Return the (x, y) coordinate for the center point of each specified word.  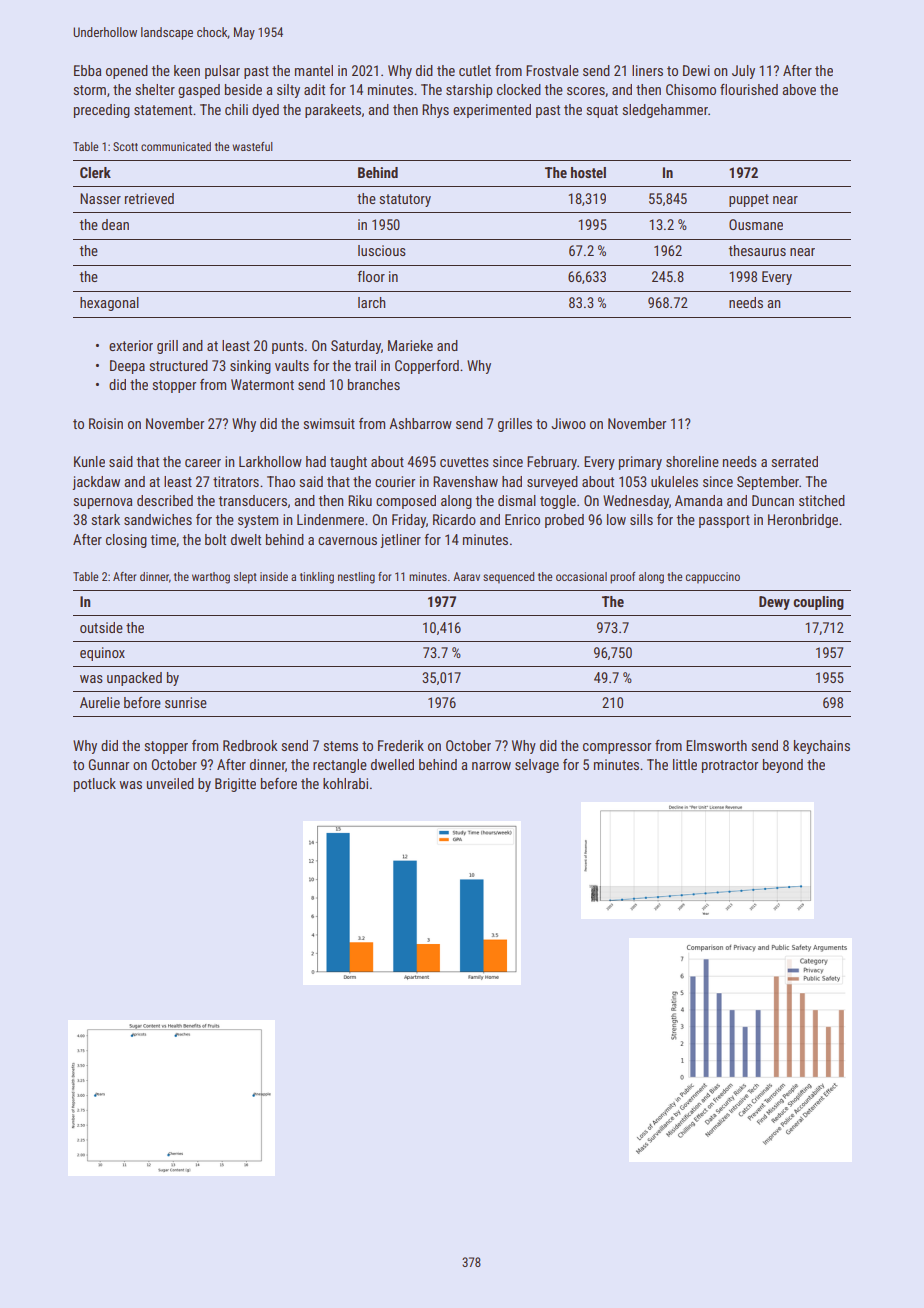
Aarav (466, 576)
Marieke (410, 345)
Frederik (401, 745)
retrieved (149, 198)
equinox (102, 654)
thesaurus (757, 250)
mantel (314, 70)
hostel (588, 172)
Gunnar (108, 764)
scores (586, 91)
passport (724, 521)
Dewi (696, 70)
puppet (749, 200)
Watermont (262, 384)
